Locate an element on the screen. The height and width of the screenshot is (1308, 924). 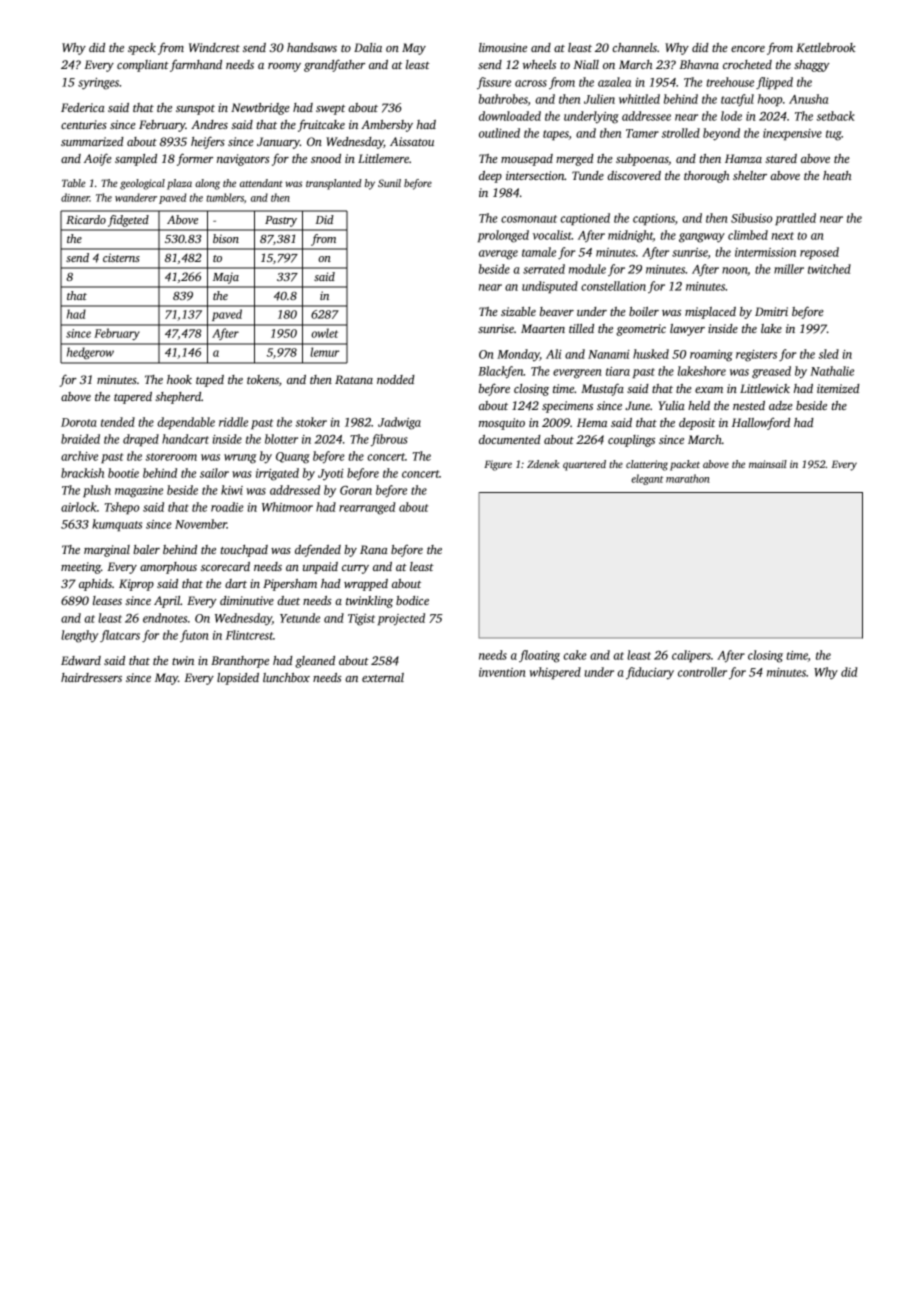
sunspot is located at coordinates (195, 110).
